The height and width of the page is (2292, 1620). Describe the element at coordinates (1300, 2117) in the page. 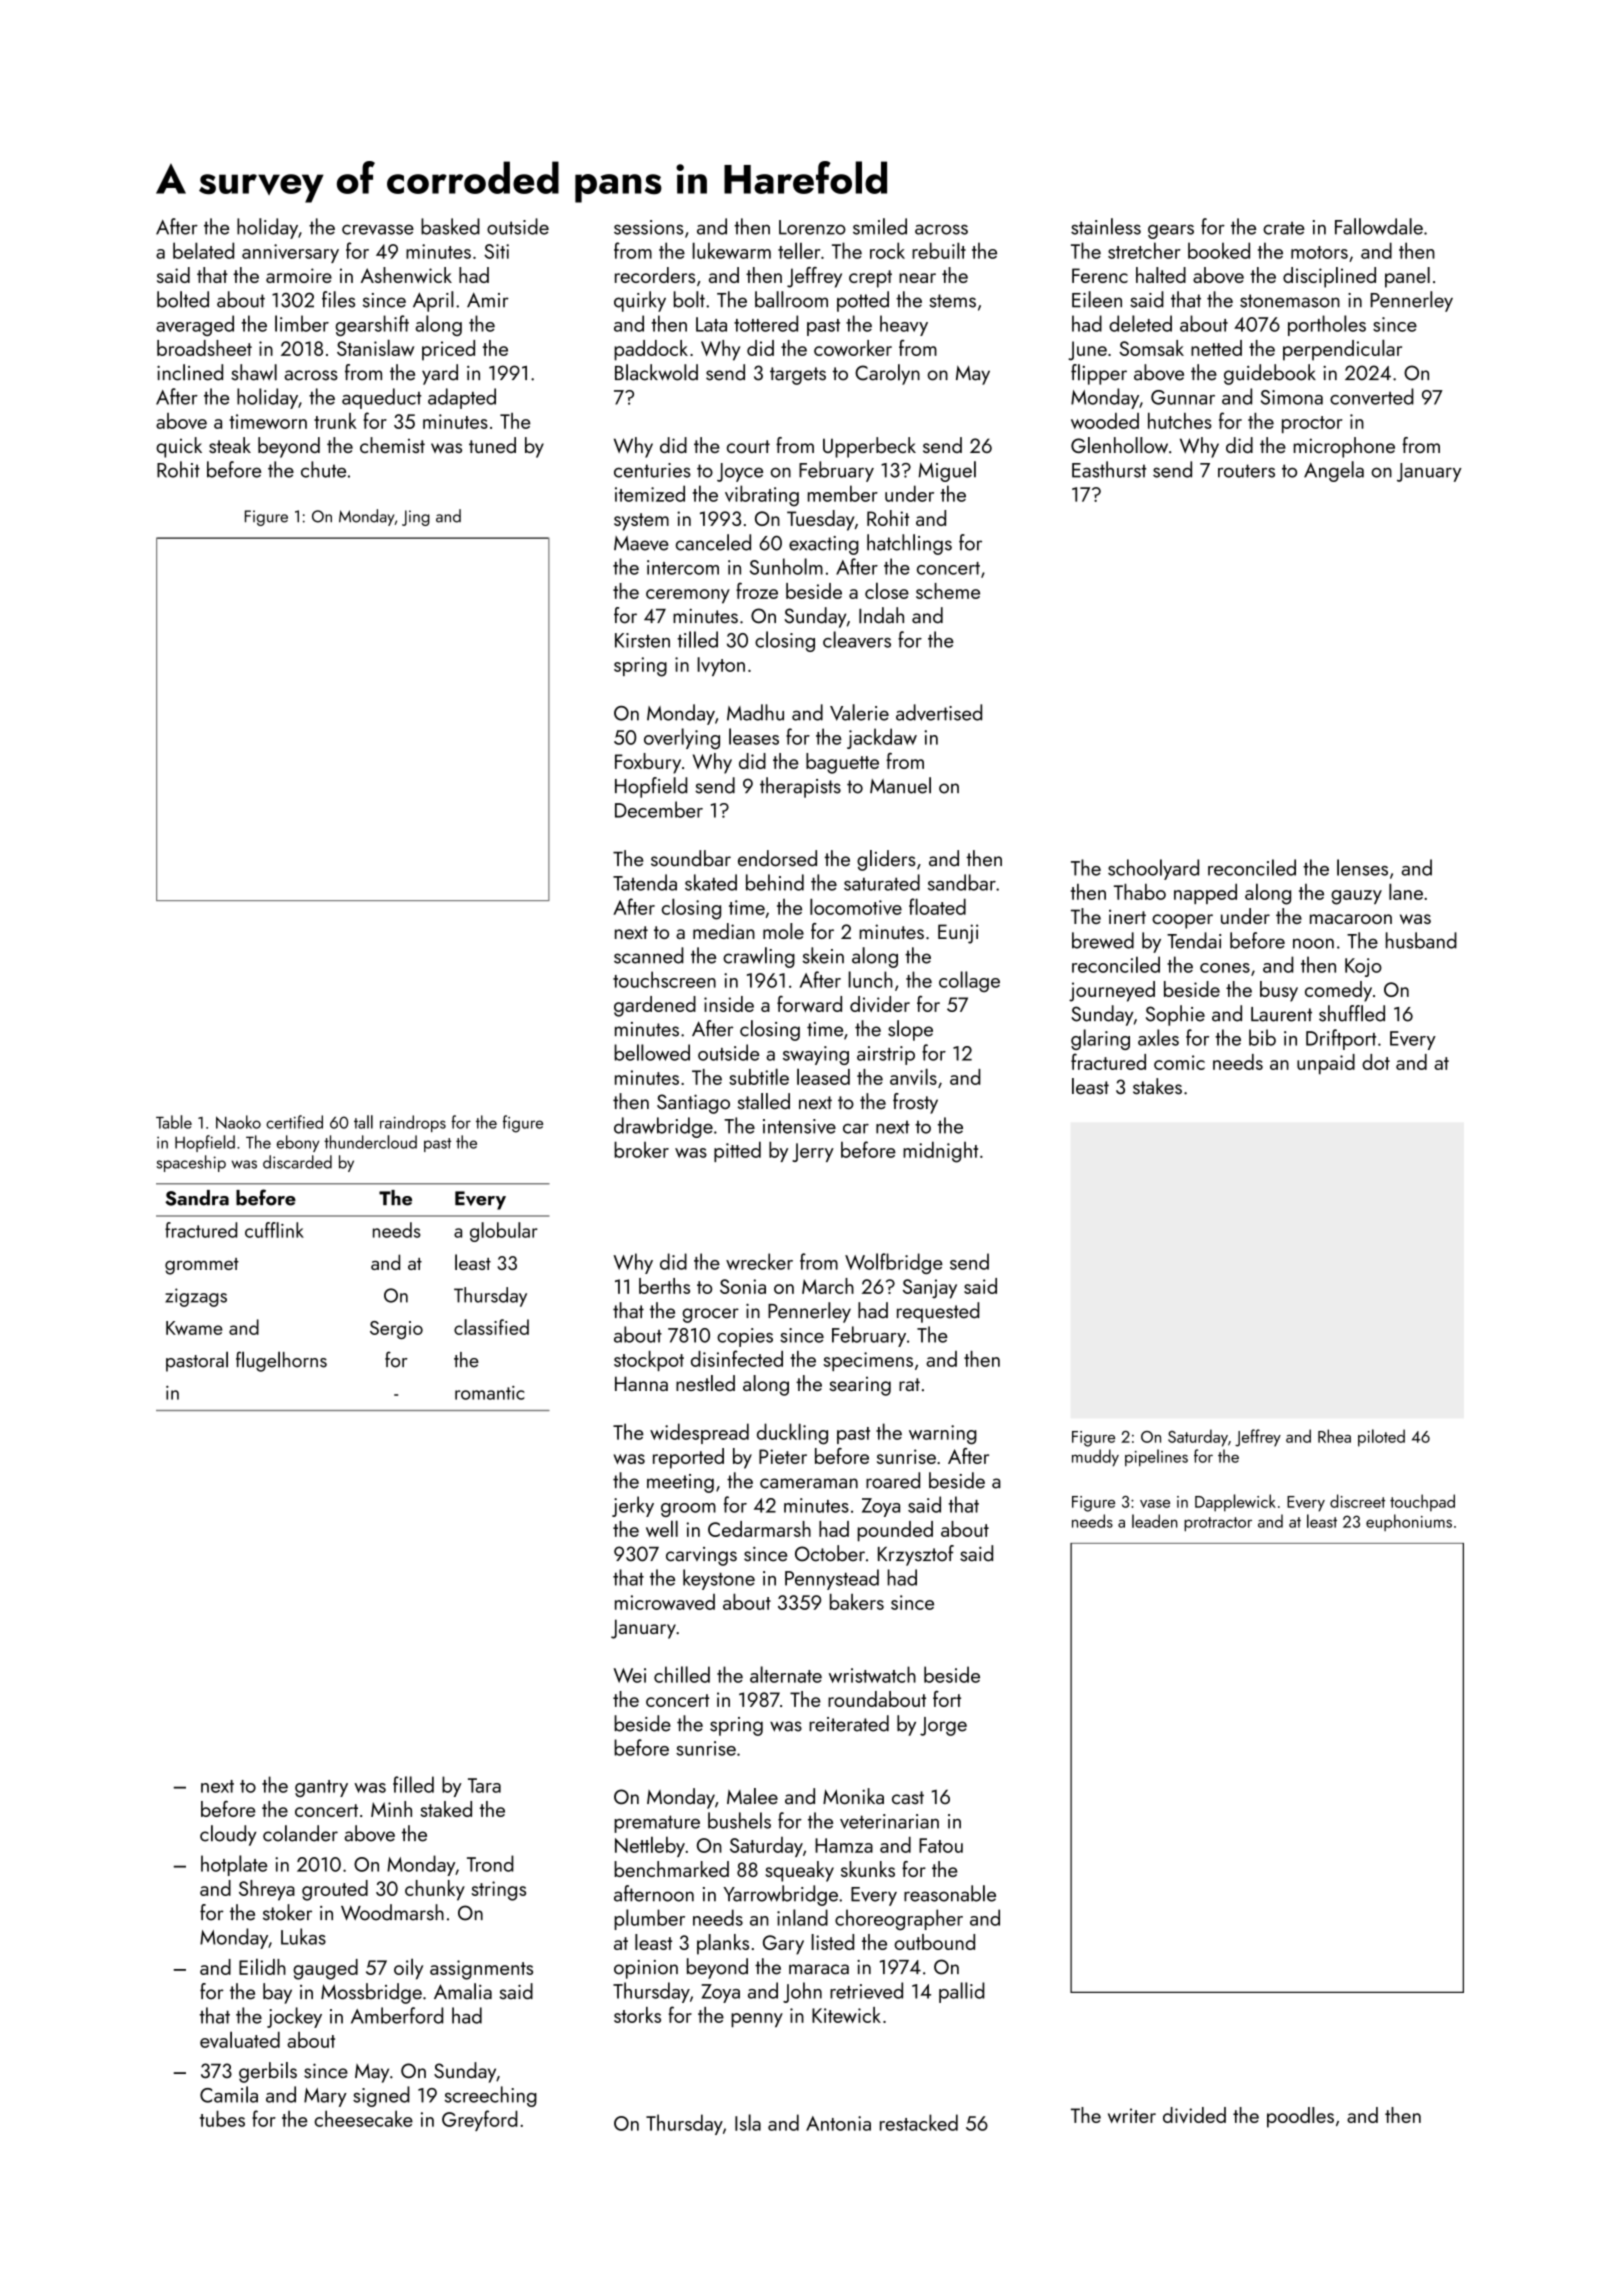

I see `poodles` at that location.
